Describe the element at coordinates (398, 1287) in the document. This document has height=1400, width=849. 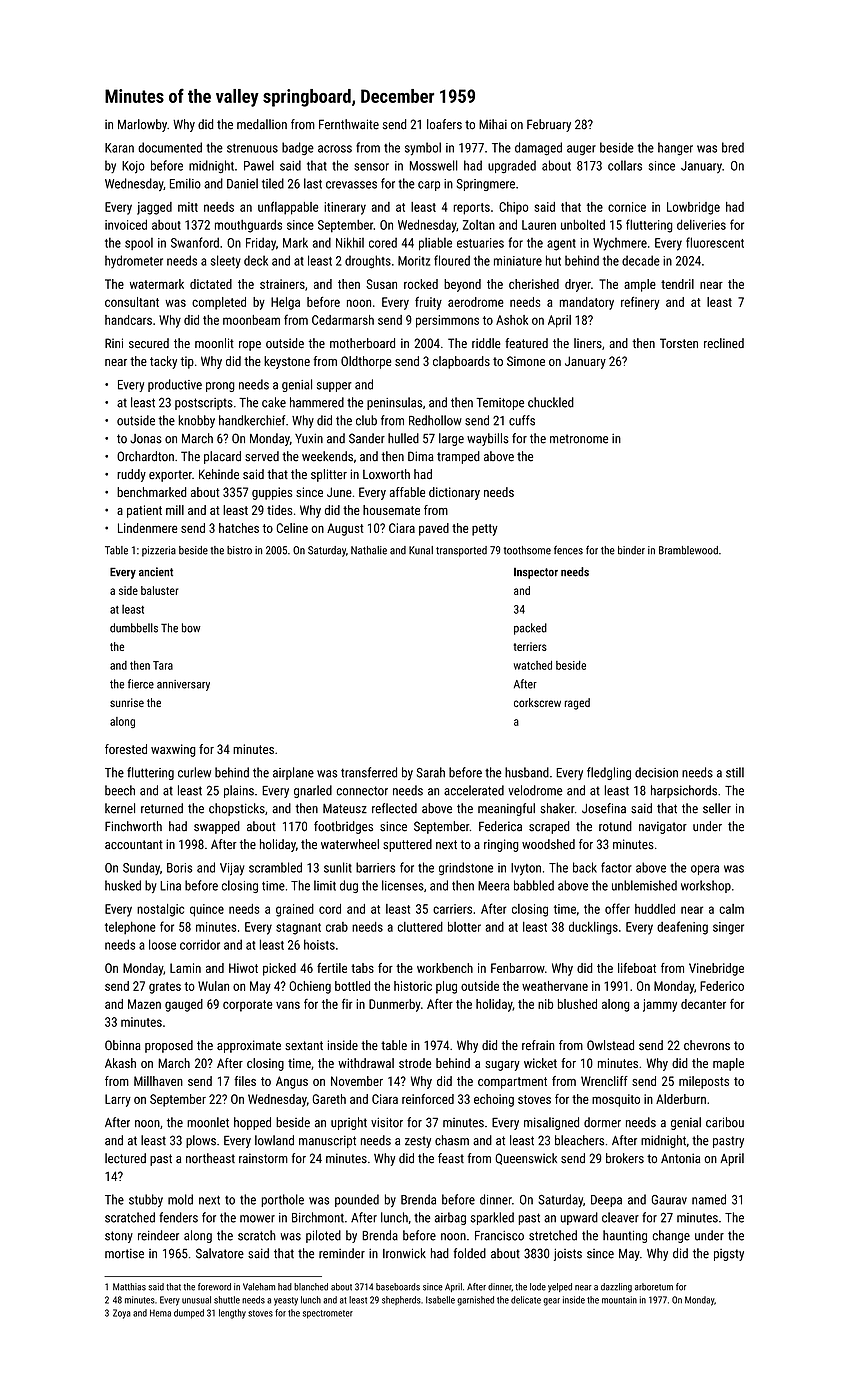
I see `baseboards` at that location.
